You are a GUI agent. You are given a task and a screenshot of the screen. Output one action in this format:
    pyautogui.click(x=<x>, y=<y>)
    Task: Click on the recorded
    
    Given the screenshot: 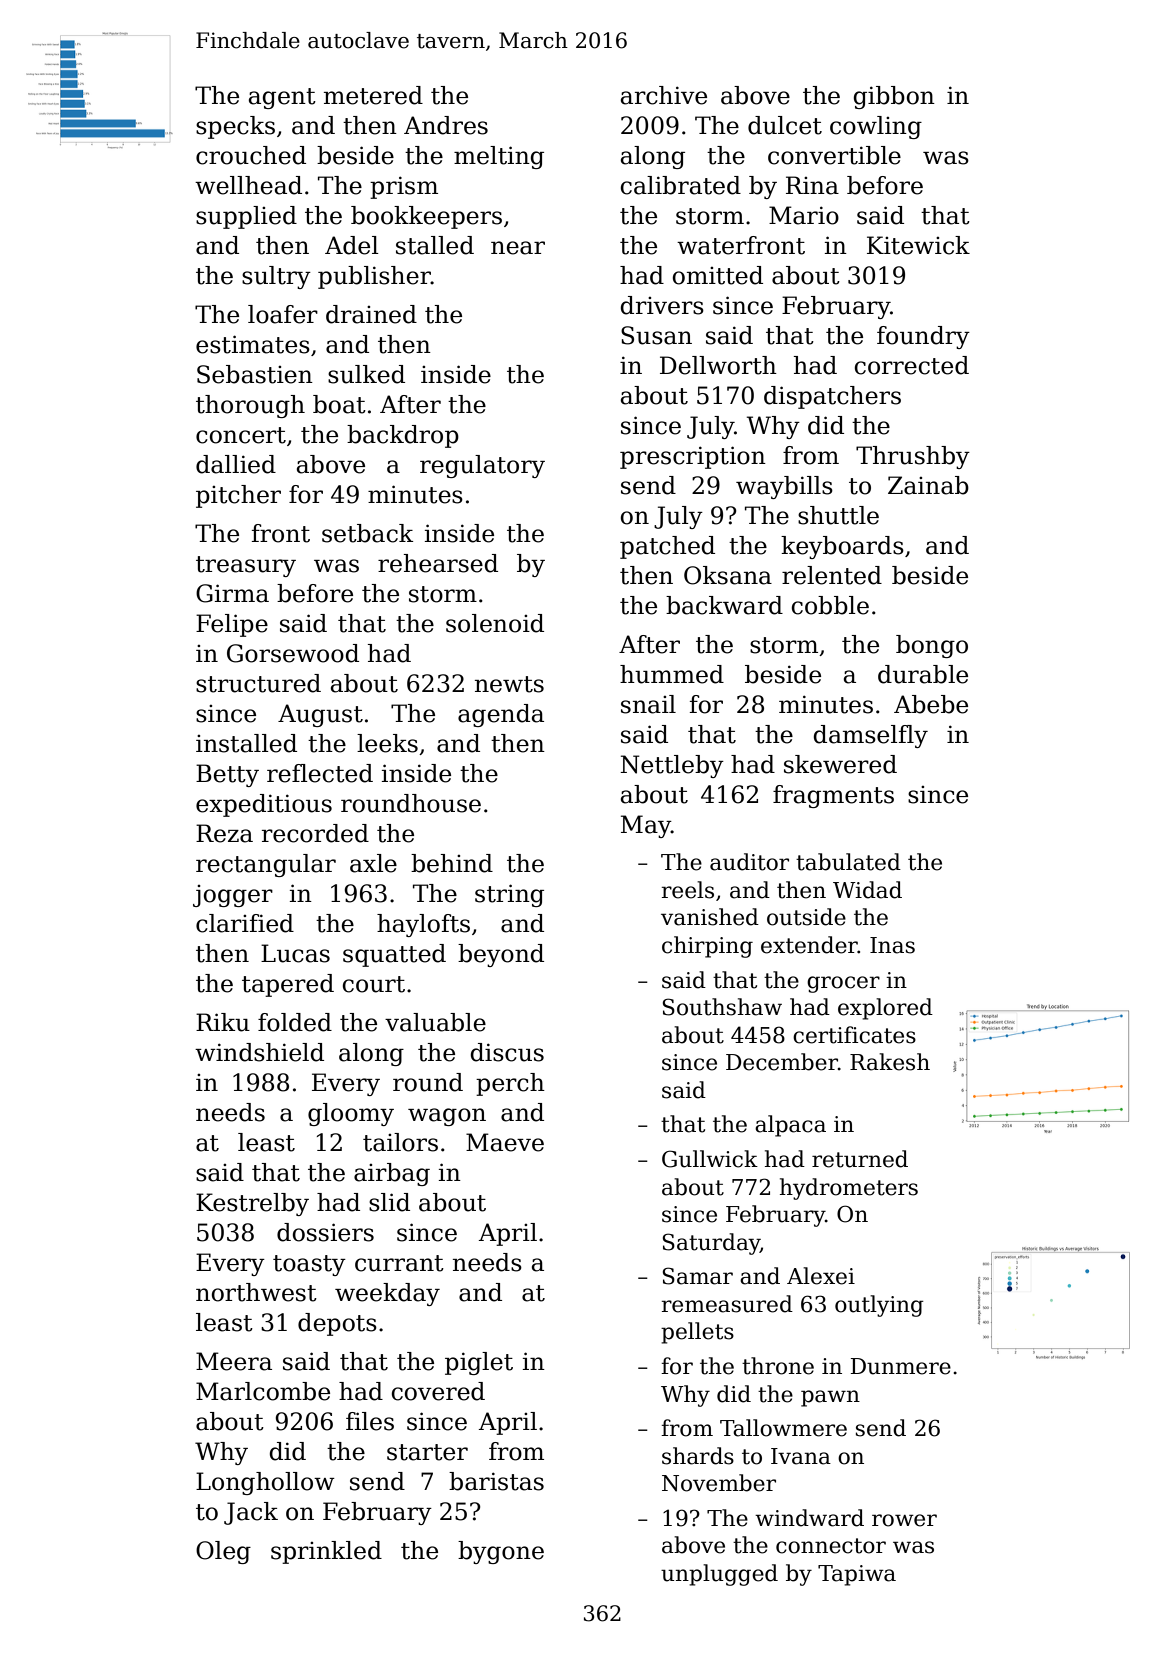 What is the action you would take?
    pyautogui.click(x=315, y=833)
